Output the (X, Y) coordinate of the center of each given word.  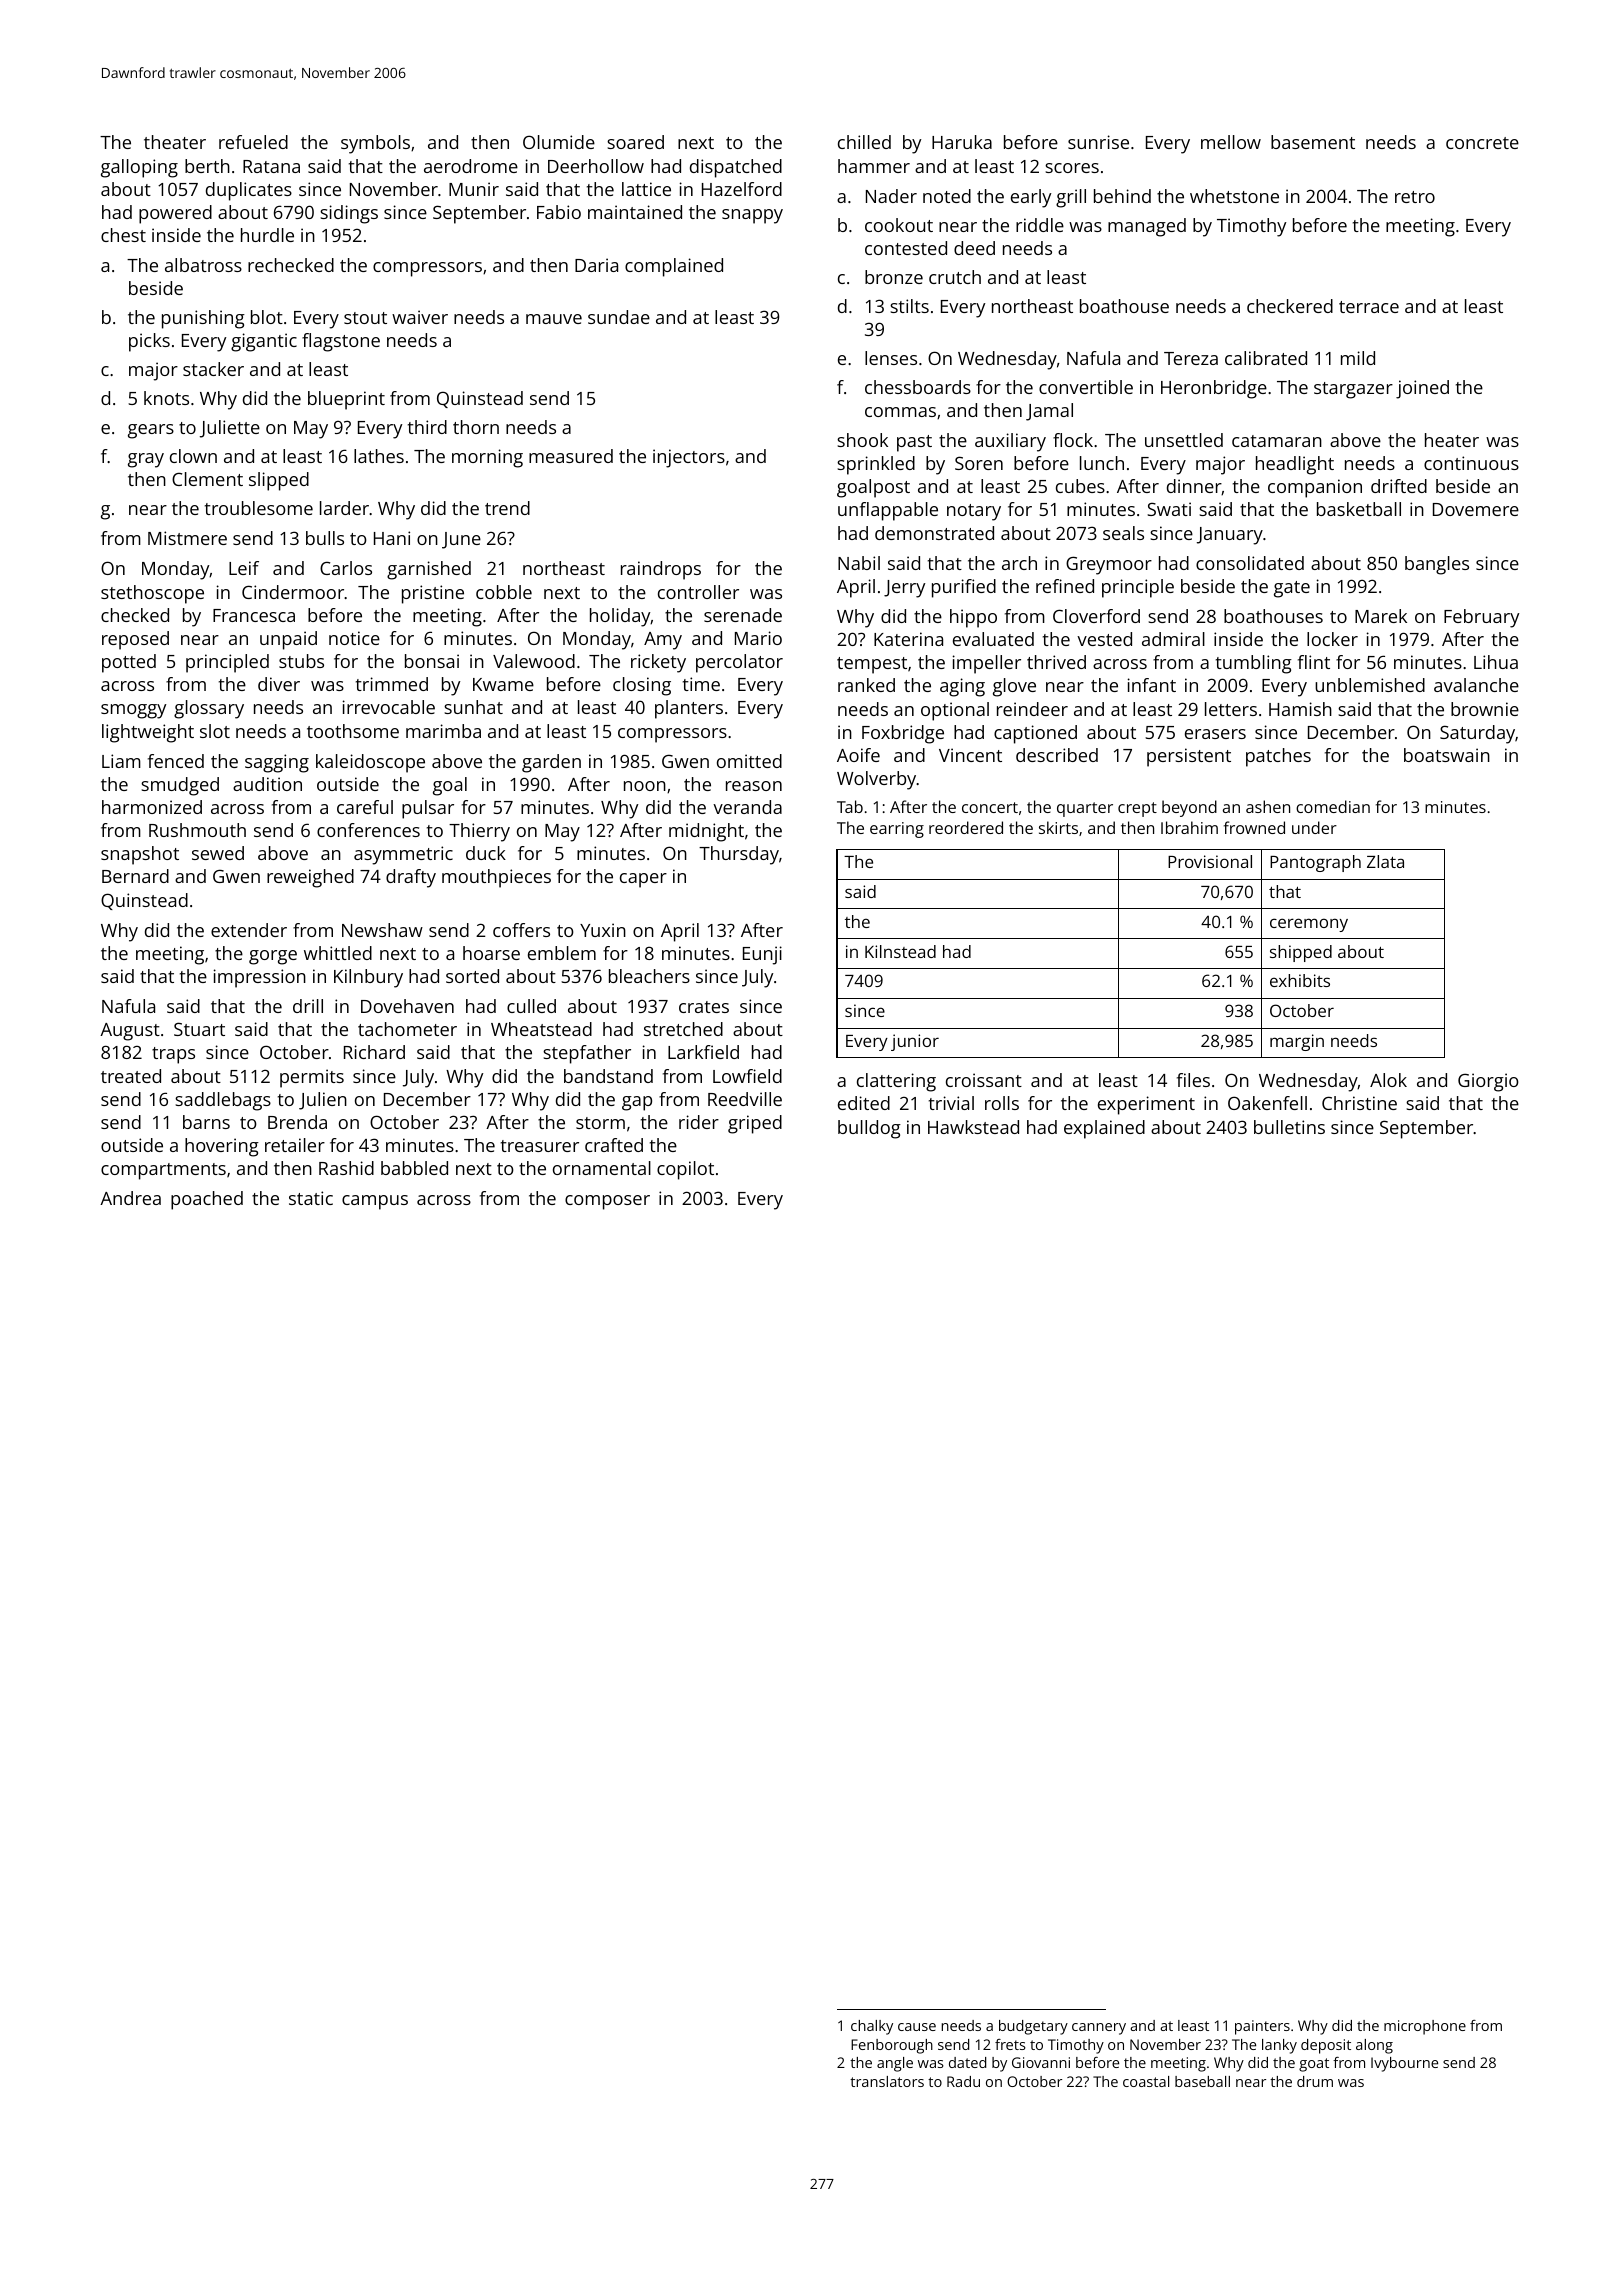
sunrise (1098, 142)
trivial (951, 1103)
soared (635, 142)
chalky (872, 2027)
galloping (139, 168)
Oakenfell (1267, 1103)
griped (755, 1124)
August (130, 1032)
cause (917, 2027)
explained (1104, 1129)
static (311, 1198)
